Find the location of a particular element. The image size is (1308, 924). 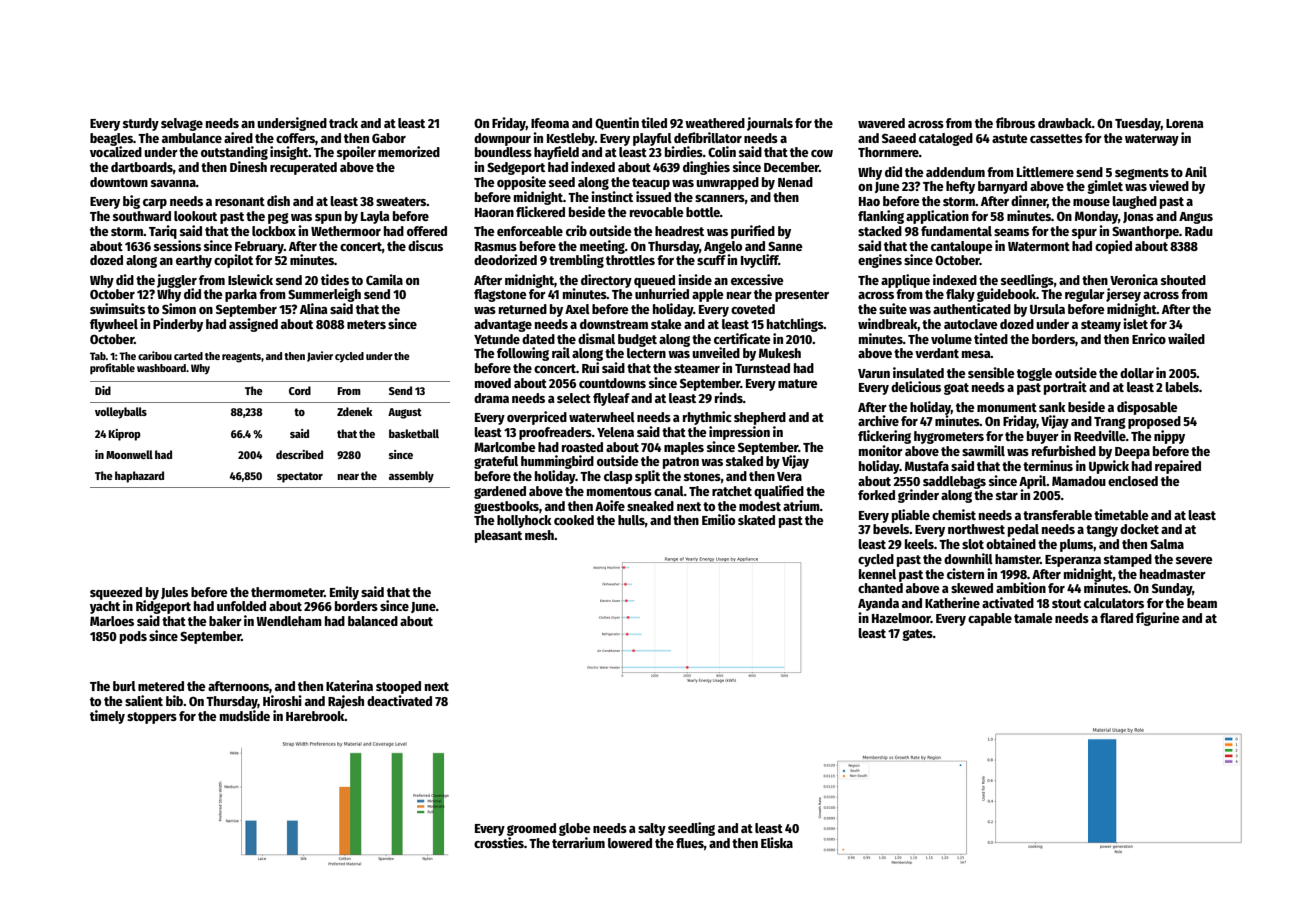

deodorized is located at coordinates (505, 259).
